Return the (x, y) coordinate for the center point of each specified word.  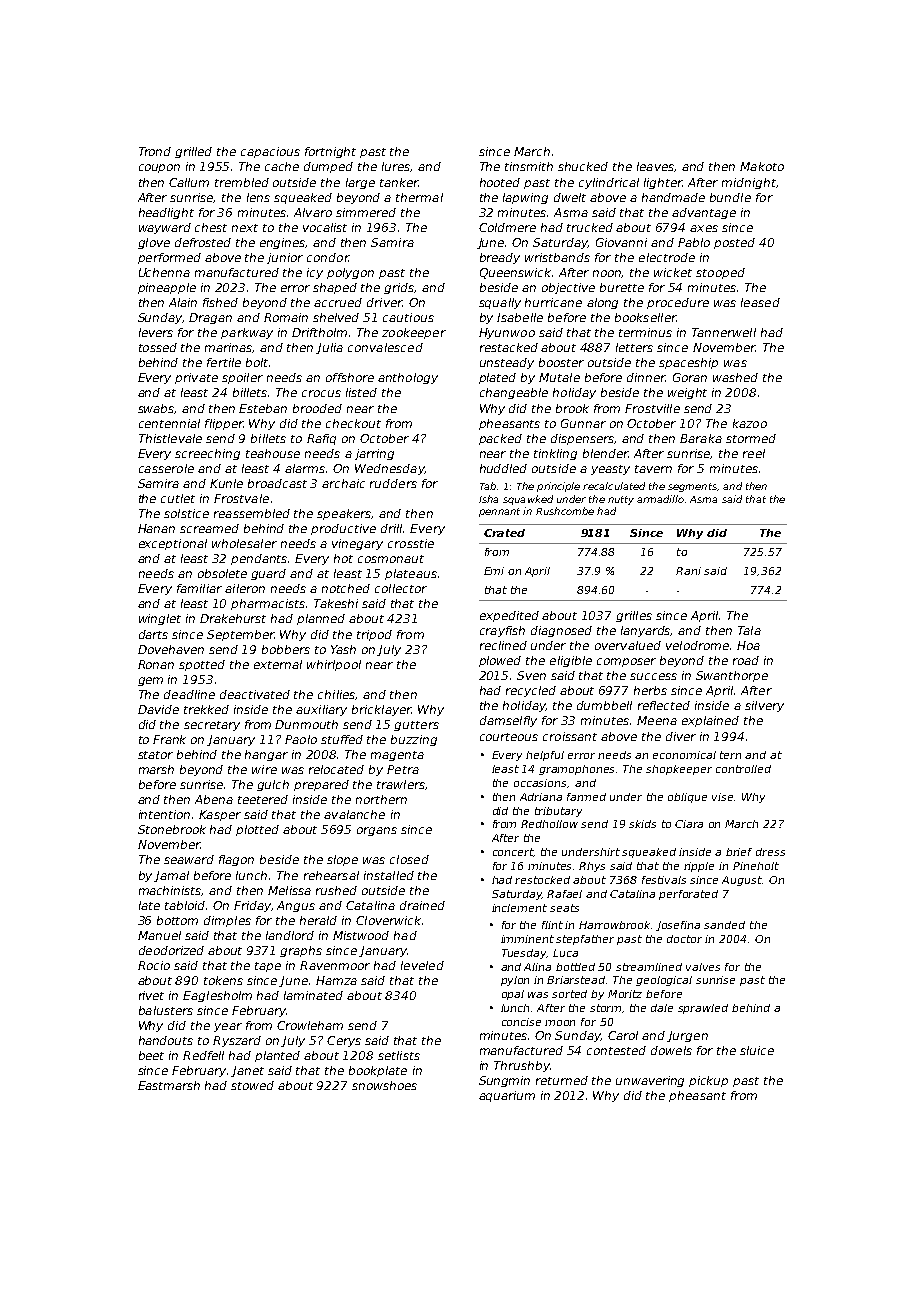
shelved (336, 317)
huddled (503, 468)
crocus (321, 393)
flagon (236, 860)
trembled (242, 182)
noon (607, 274)
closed (409, 859)
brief (739, 852)
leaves (656, 167)
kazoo (750, 423)
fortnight (330, 152)
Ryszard (237, 1041)
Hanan (156, 528)
